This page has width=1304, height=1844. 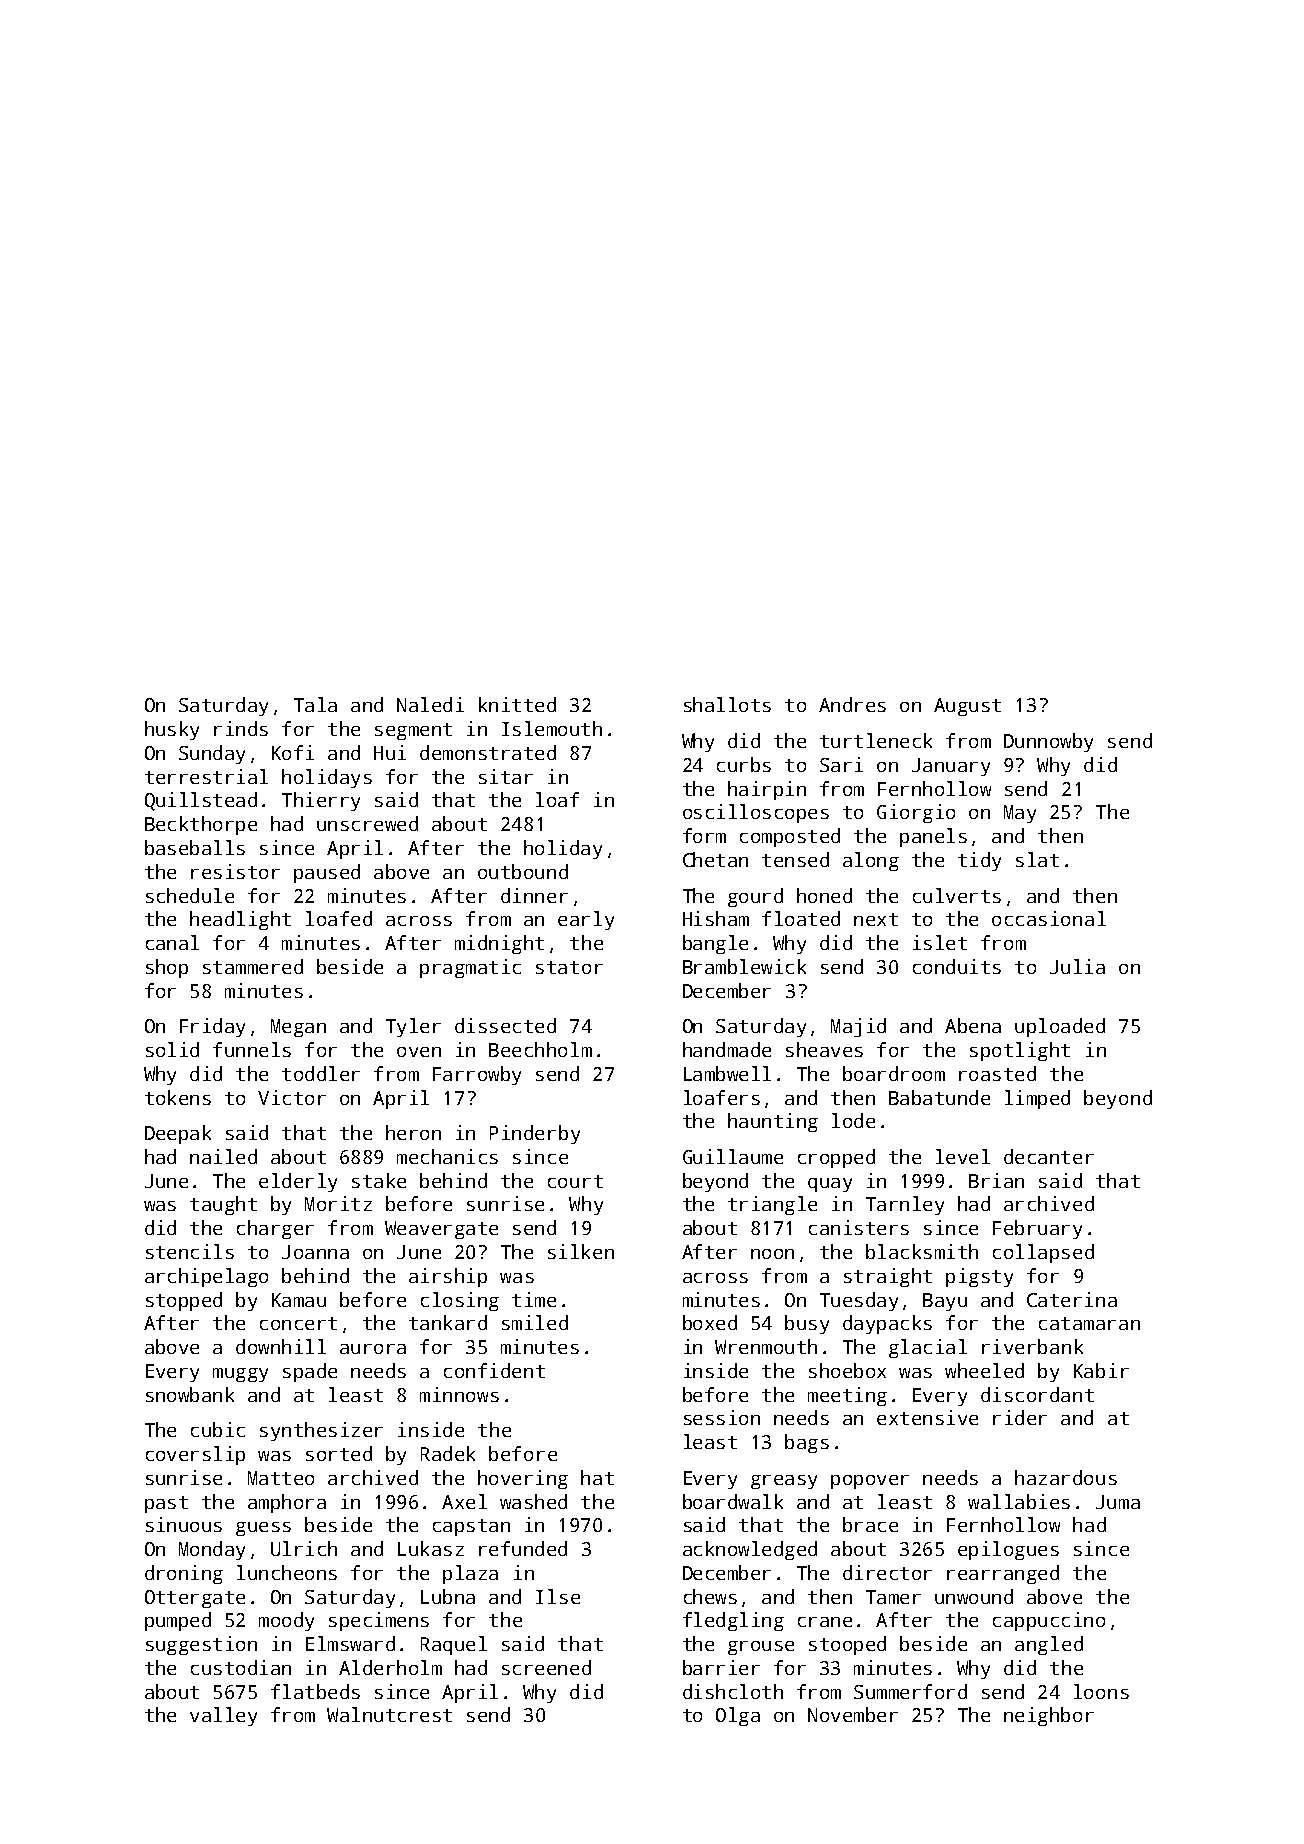 What do you see at coordinates (870, 1524) in the page?
I see `brace` at bounding box center [870, 1524].
